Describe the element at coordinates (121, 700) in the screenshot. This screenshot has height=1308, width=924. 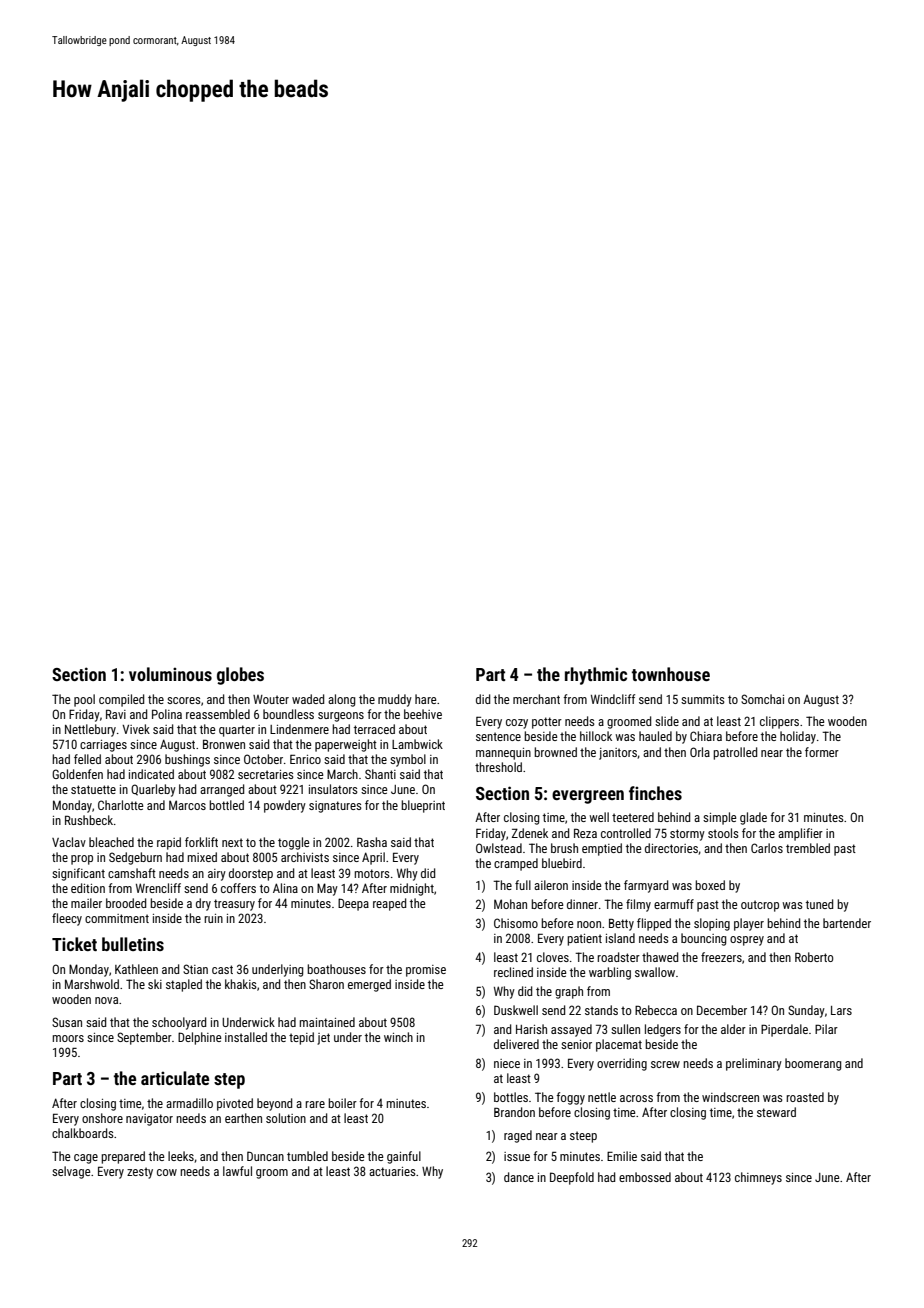
I see `compiled` at that location.
